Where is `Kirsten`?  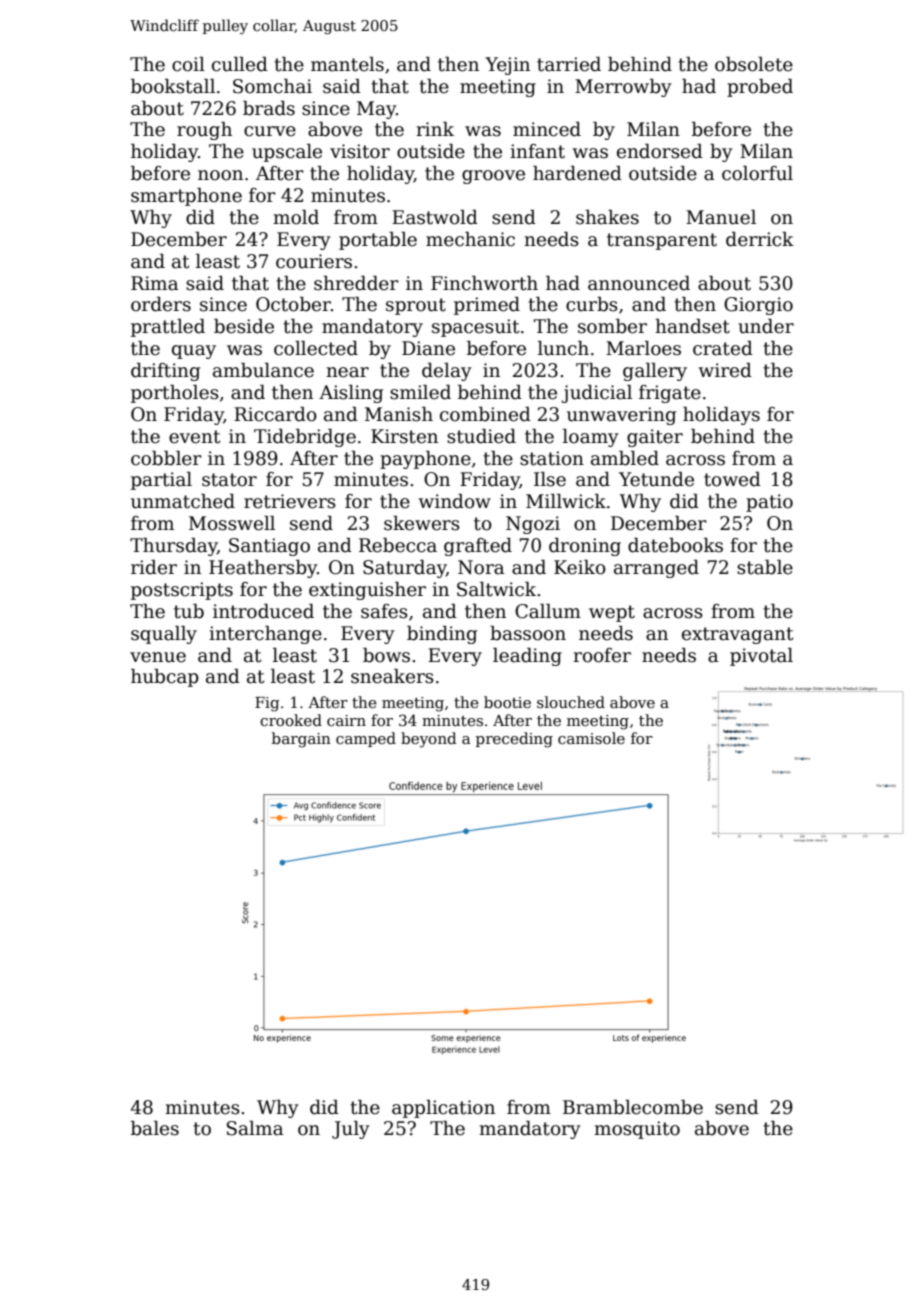
Kirsten is located at coordinates (404, 436).
